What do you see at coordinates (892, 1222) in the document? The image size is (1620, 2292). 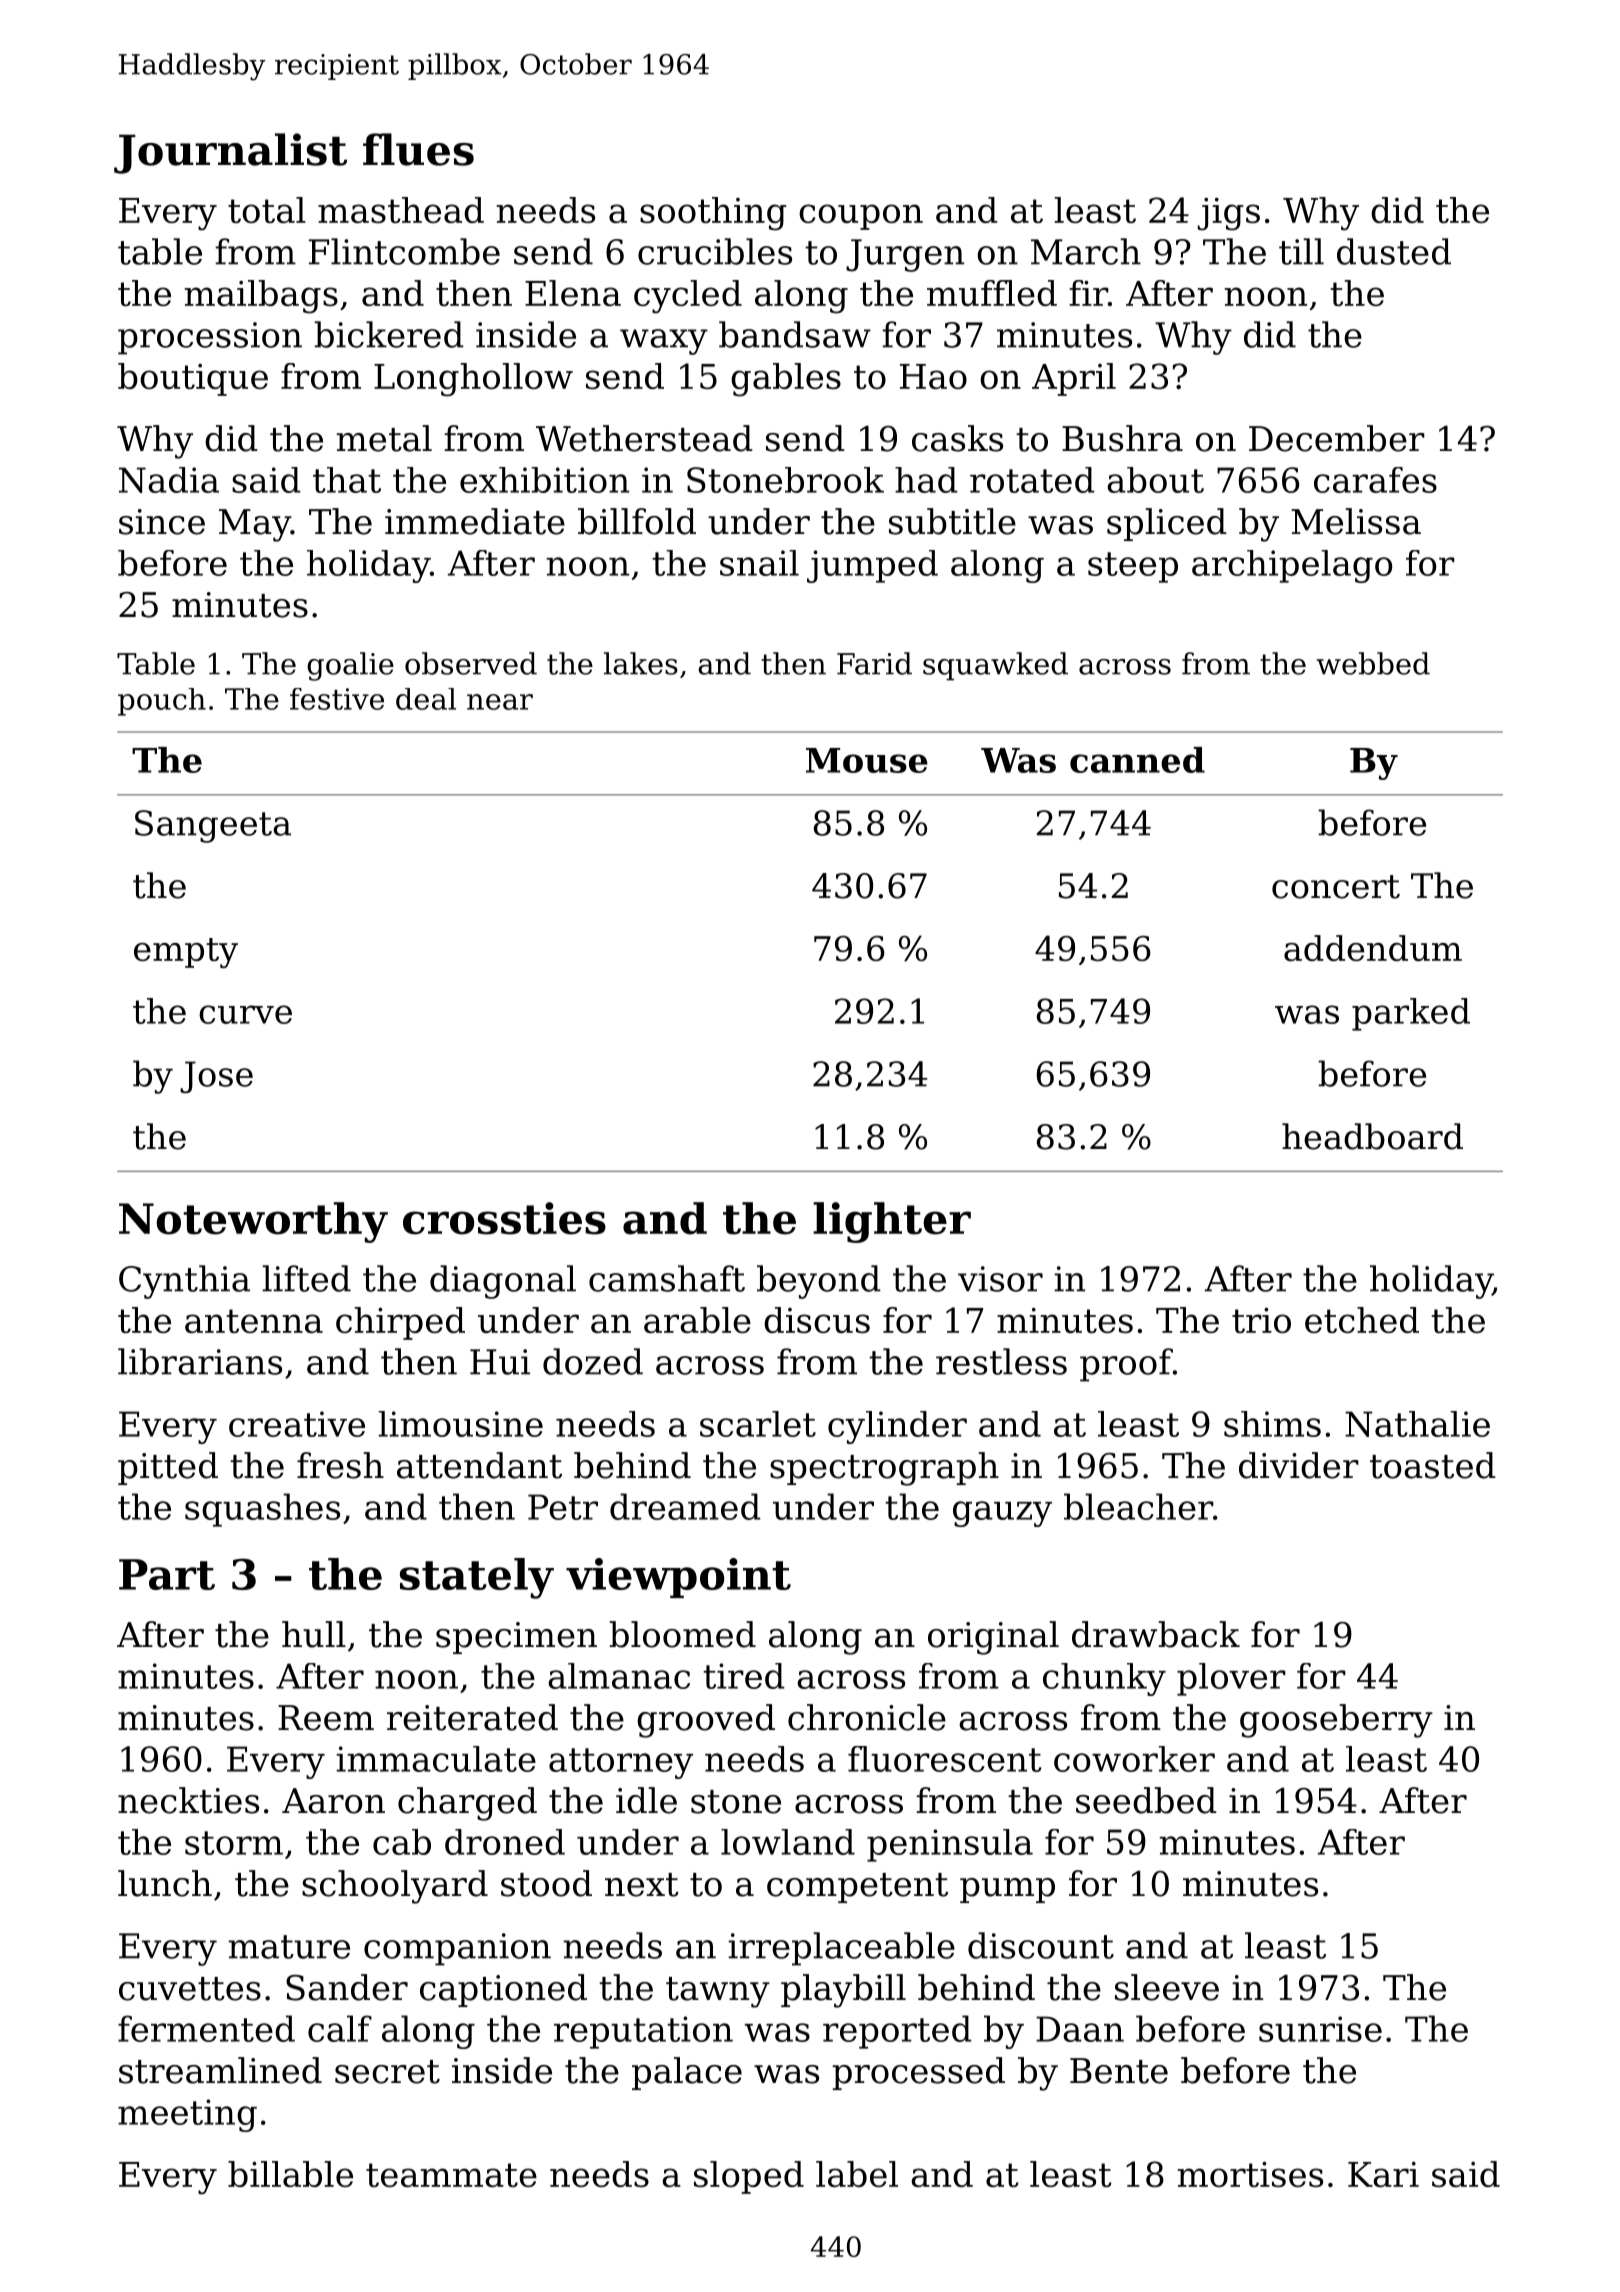 I see `lighter` at bounding box center [892, 1222].
